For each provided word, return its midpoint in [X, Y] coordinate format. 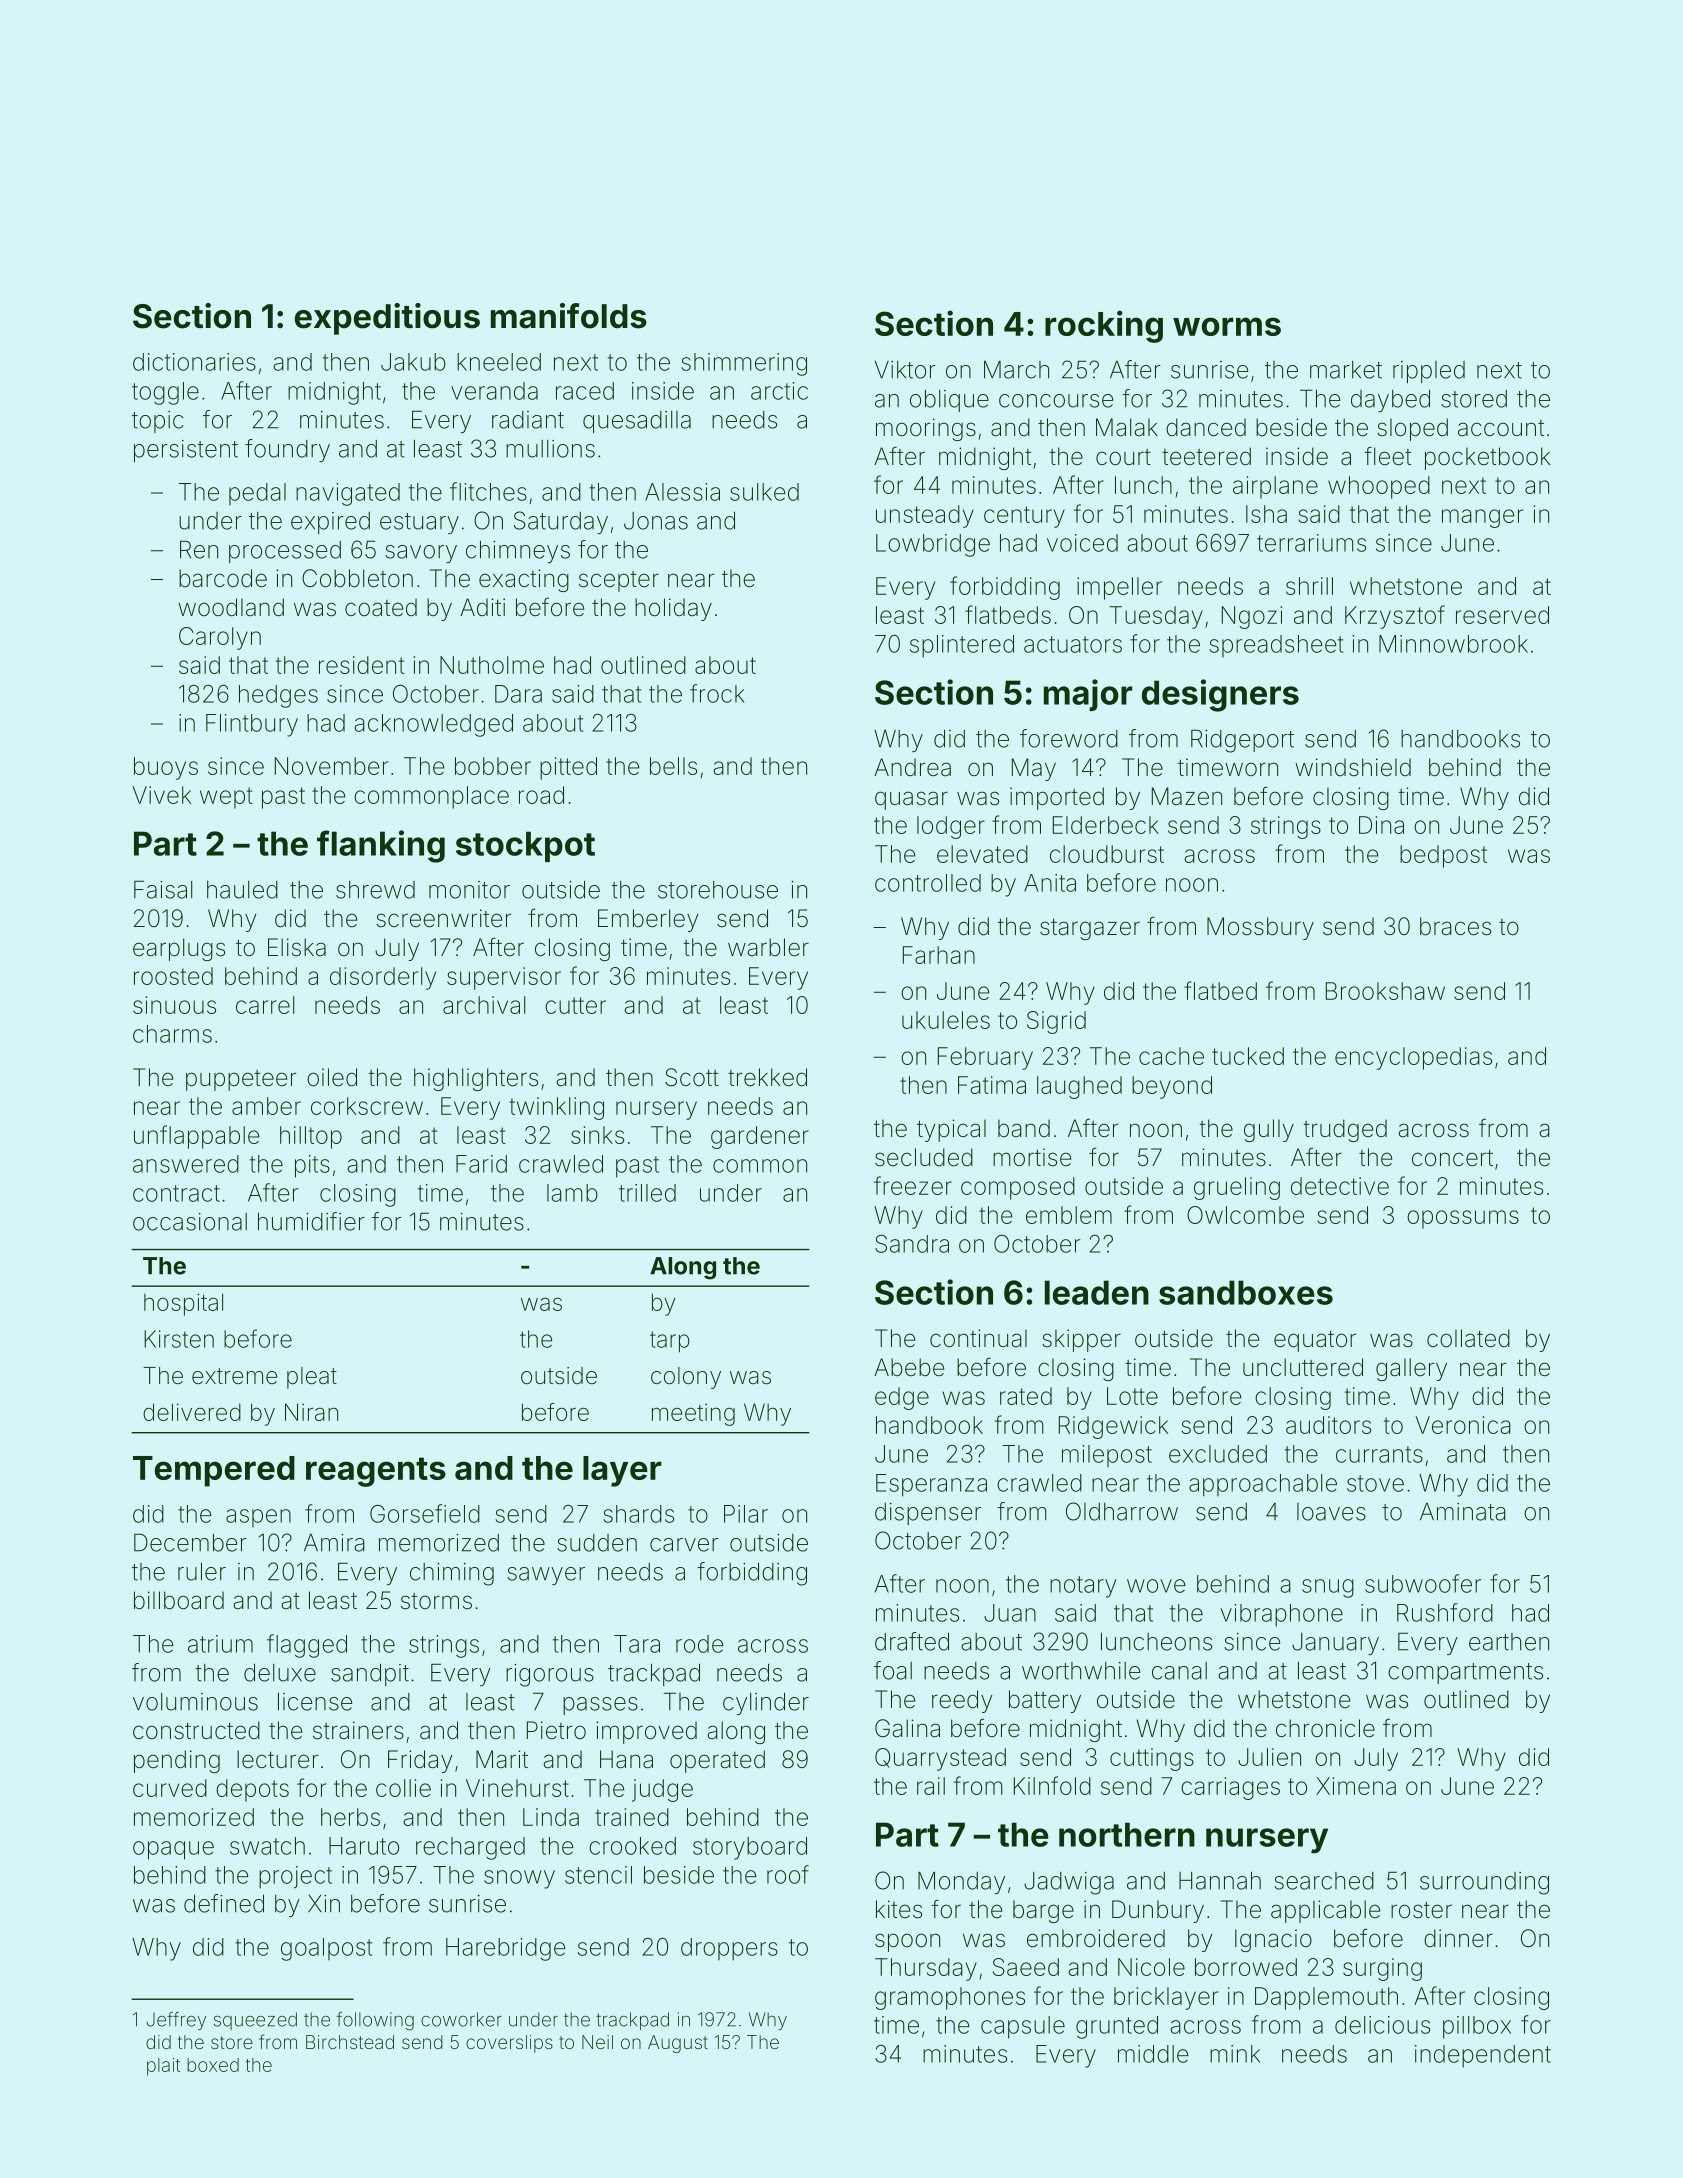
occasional [190, 1222]
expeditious [387, 319]
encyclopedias [1413, 1058]
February [985, 1058]
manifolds [569, 316]
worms [1227, 326]
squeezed [255, 2021]
